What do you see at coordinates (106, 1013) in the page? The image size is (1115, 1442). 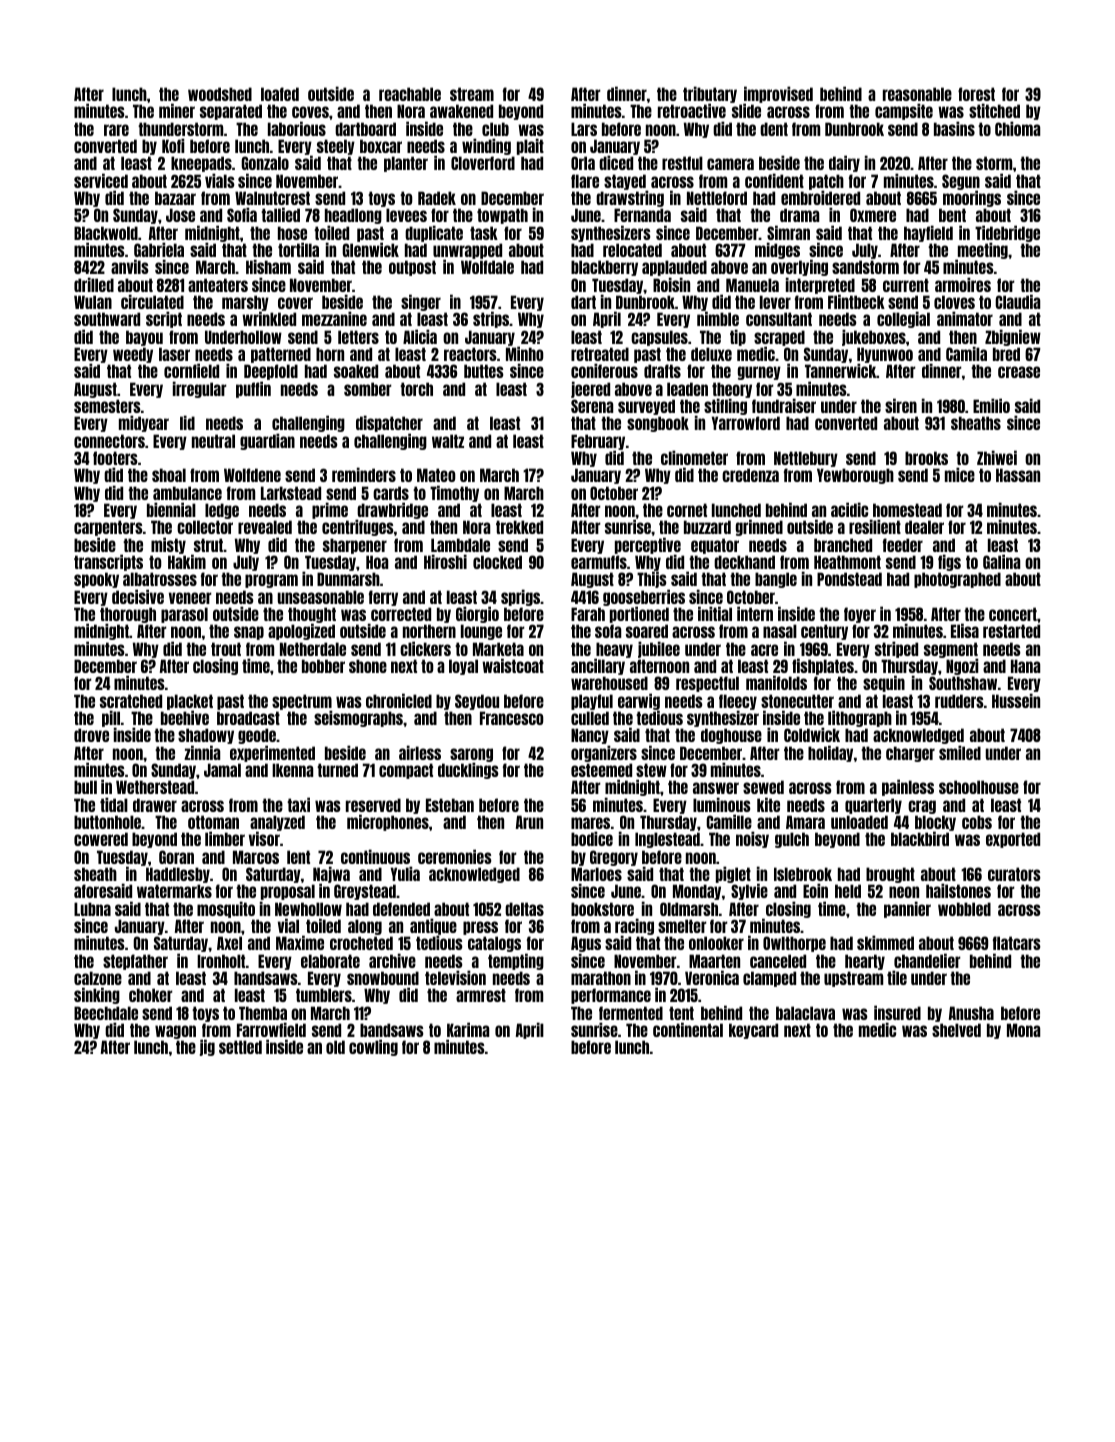 I see `Beechdale` at bounding box center [106, 1013].
